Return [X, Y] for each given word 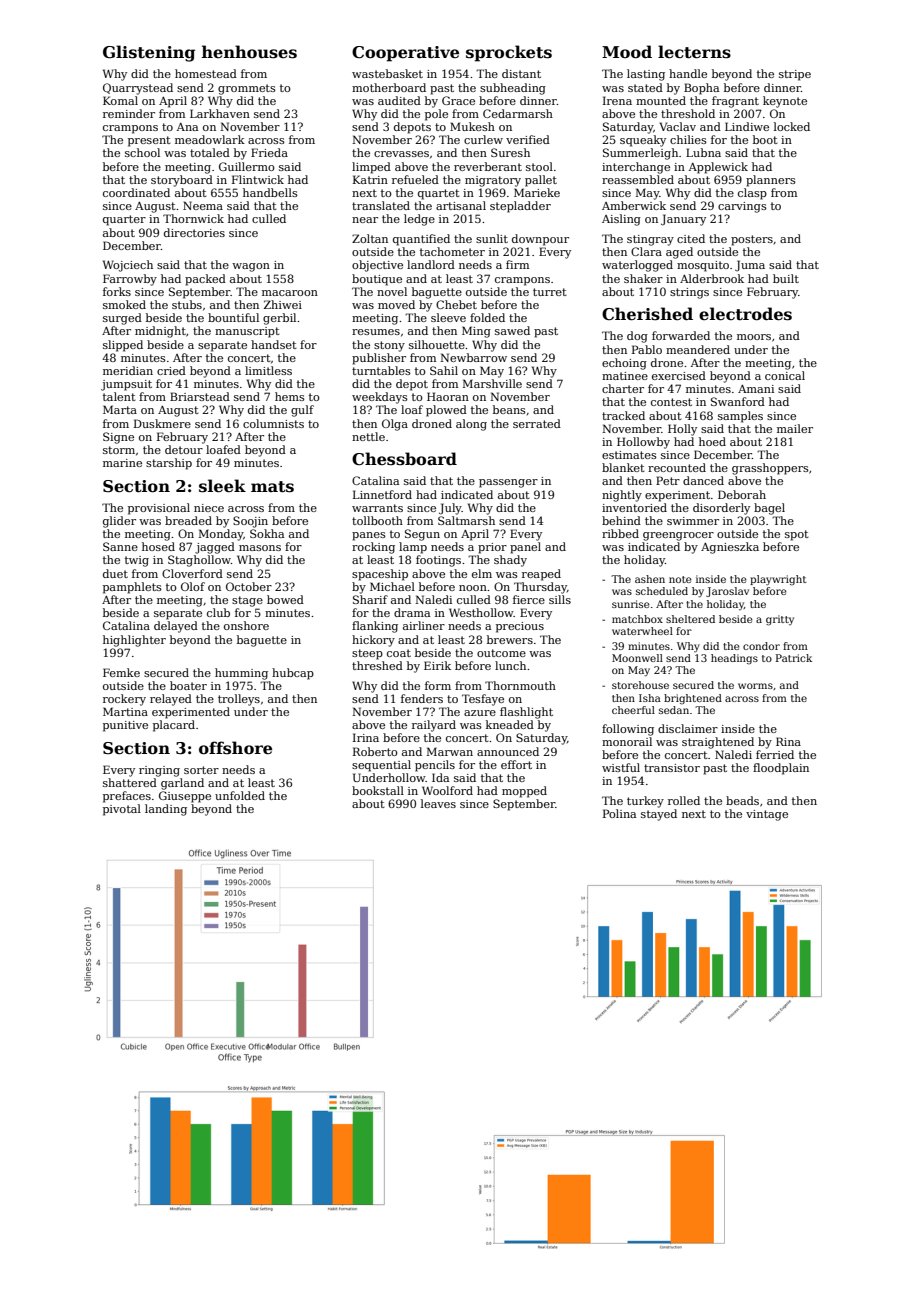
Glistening [149, 53]
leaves [438, 803]
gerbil [279, 319]
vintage [767, 815]
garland [182, 784]
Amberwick [634, 205]
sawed [512, 330]
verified [528, 139]
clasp [752, 194]
